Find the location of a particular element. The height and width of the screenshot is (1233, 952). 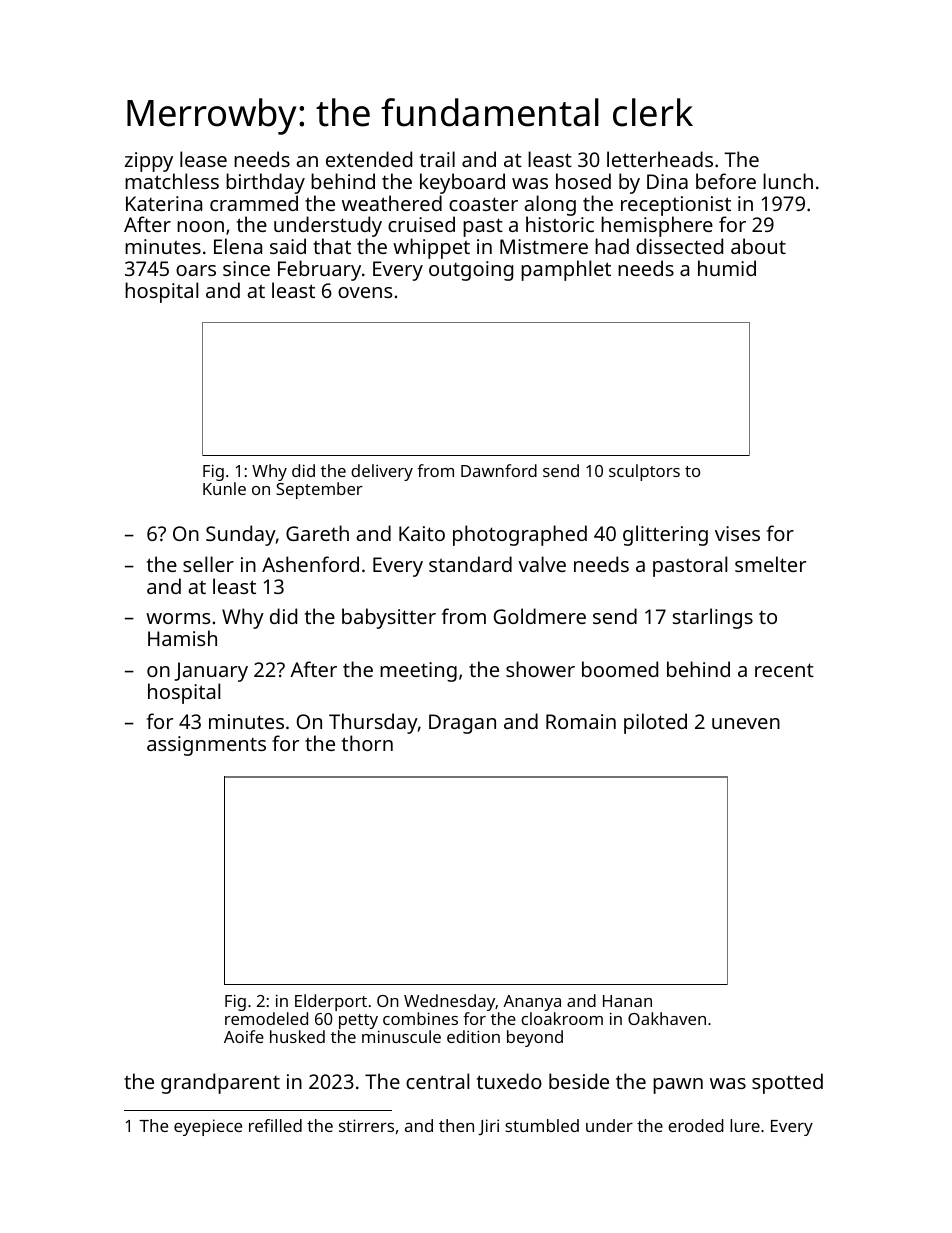

lure is located at coordinates (745, 1125).
